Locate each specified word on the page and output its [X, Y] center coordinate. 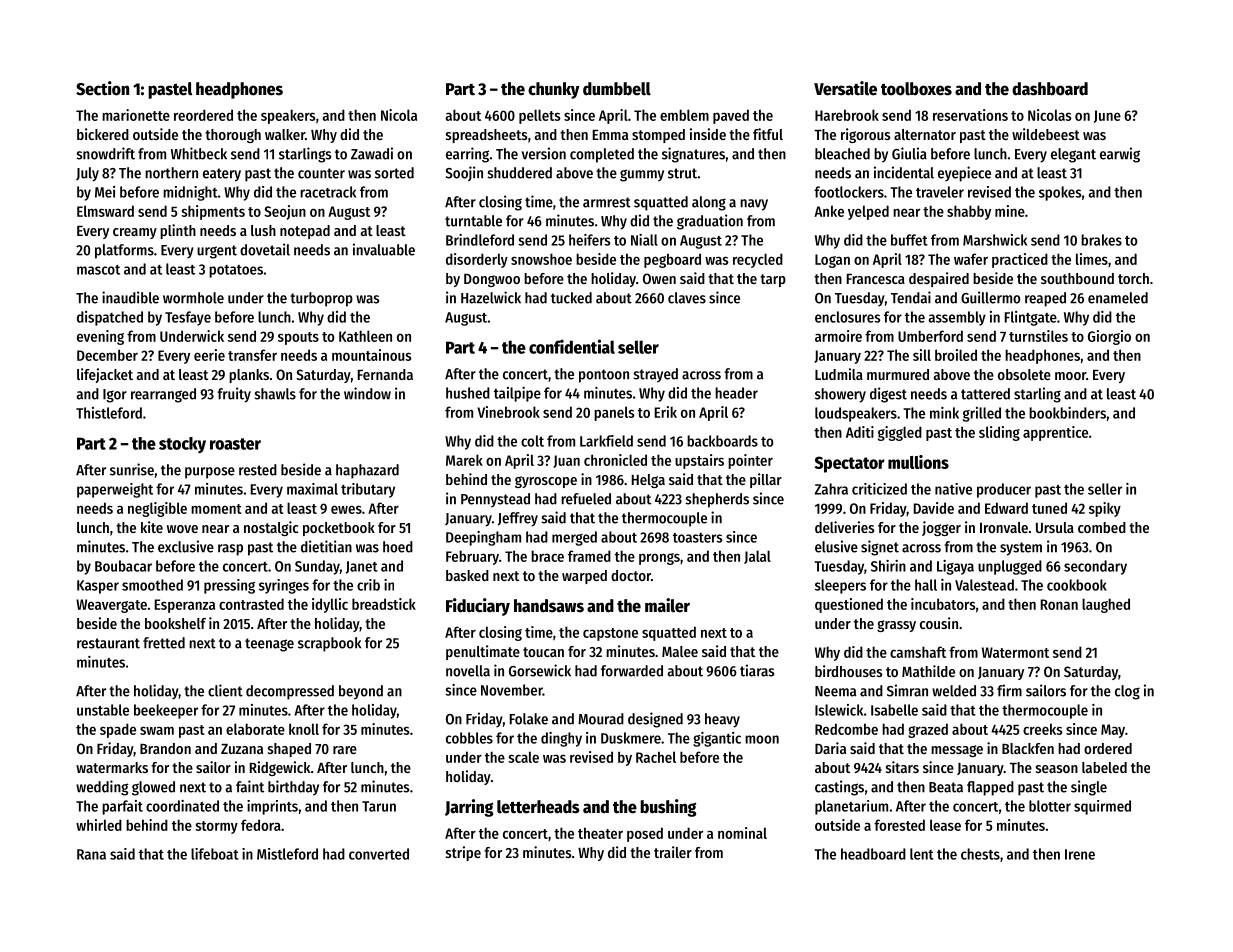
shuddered [519, 173]
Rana [91, 854]
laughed [1106, 605]
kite [152, 527]
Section [102, 88]
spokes [1060, 193]
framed [589, 556]
